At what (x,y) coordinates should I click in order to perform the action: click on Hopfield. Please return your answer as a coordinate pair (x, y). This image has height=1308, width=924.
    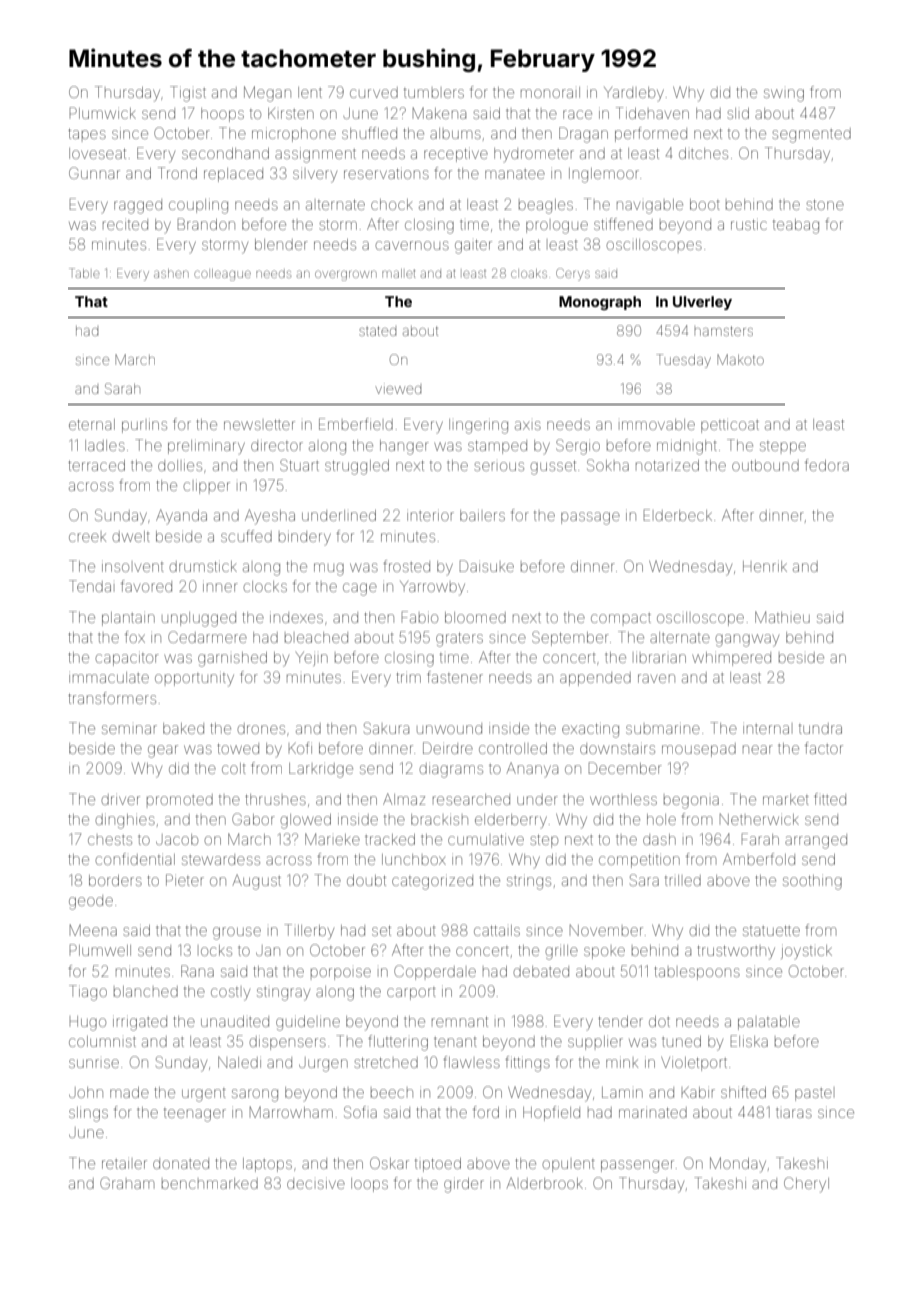
    Looking at the image, I should click on (551, 1113).
